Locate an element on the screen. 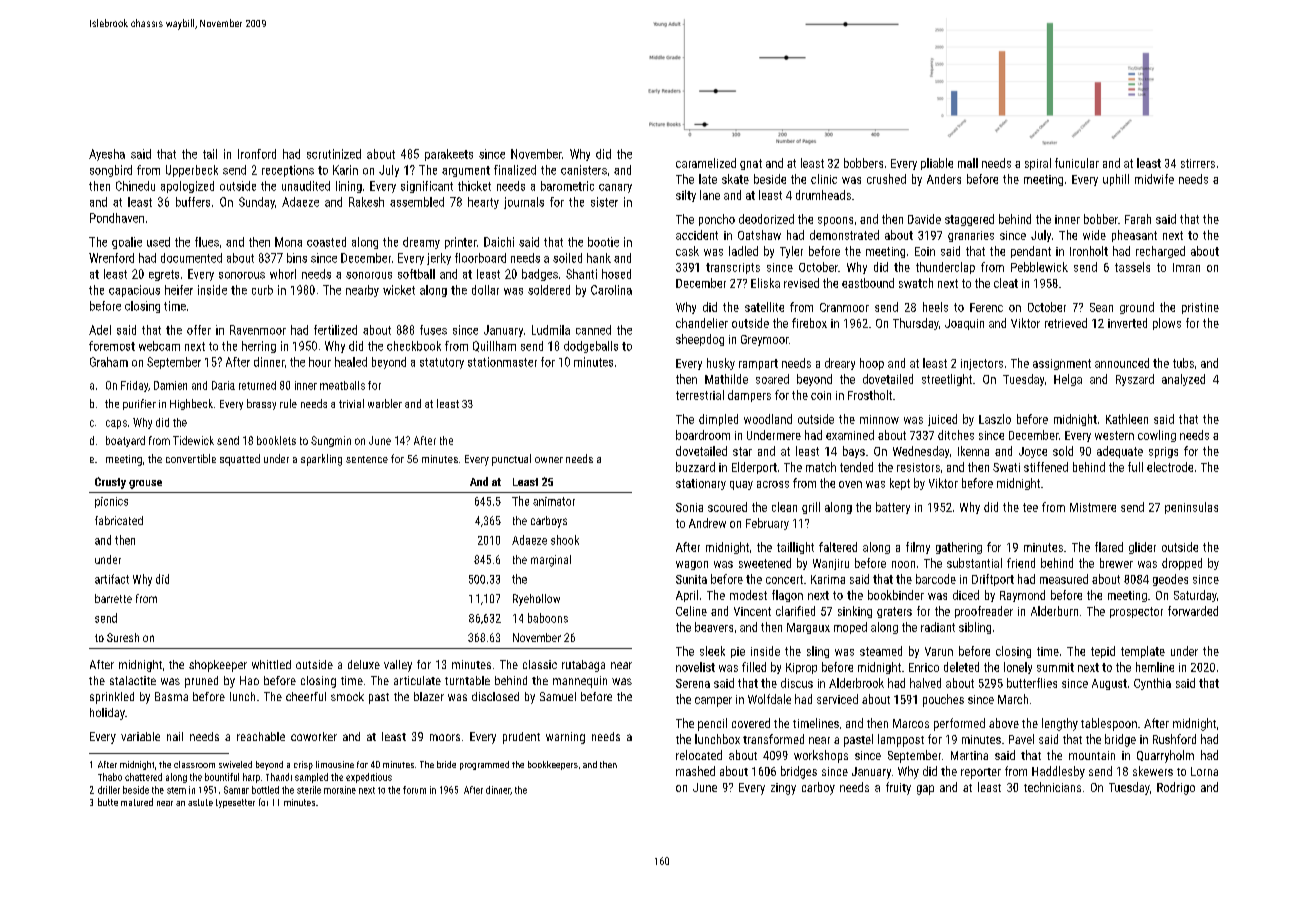 This screenshot has height=924, width=1308. baboons is located at coordinates (548, 618).
